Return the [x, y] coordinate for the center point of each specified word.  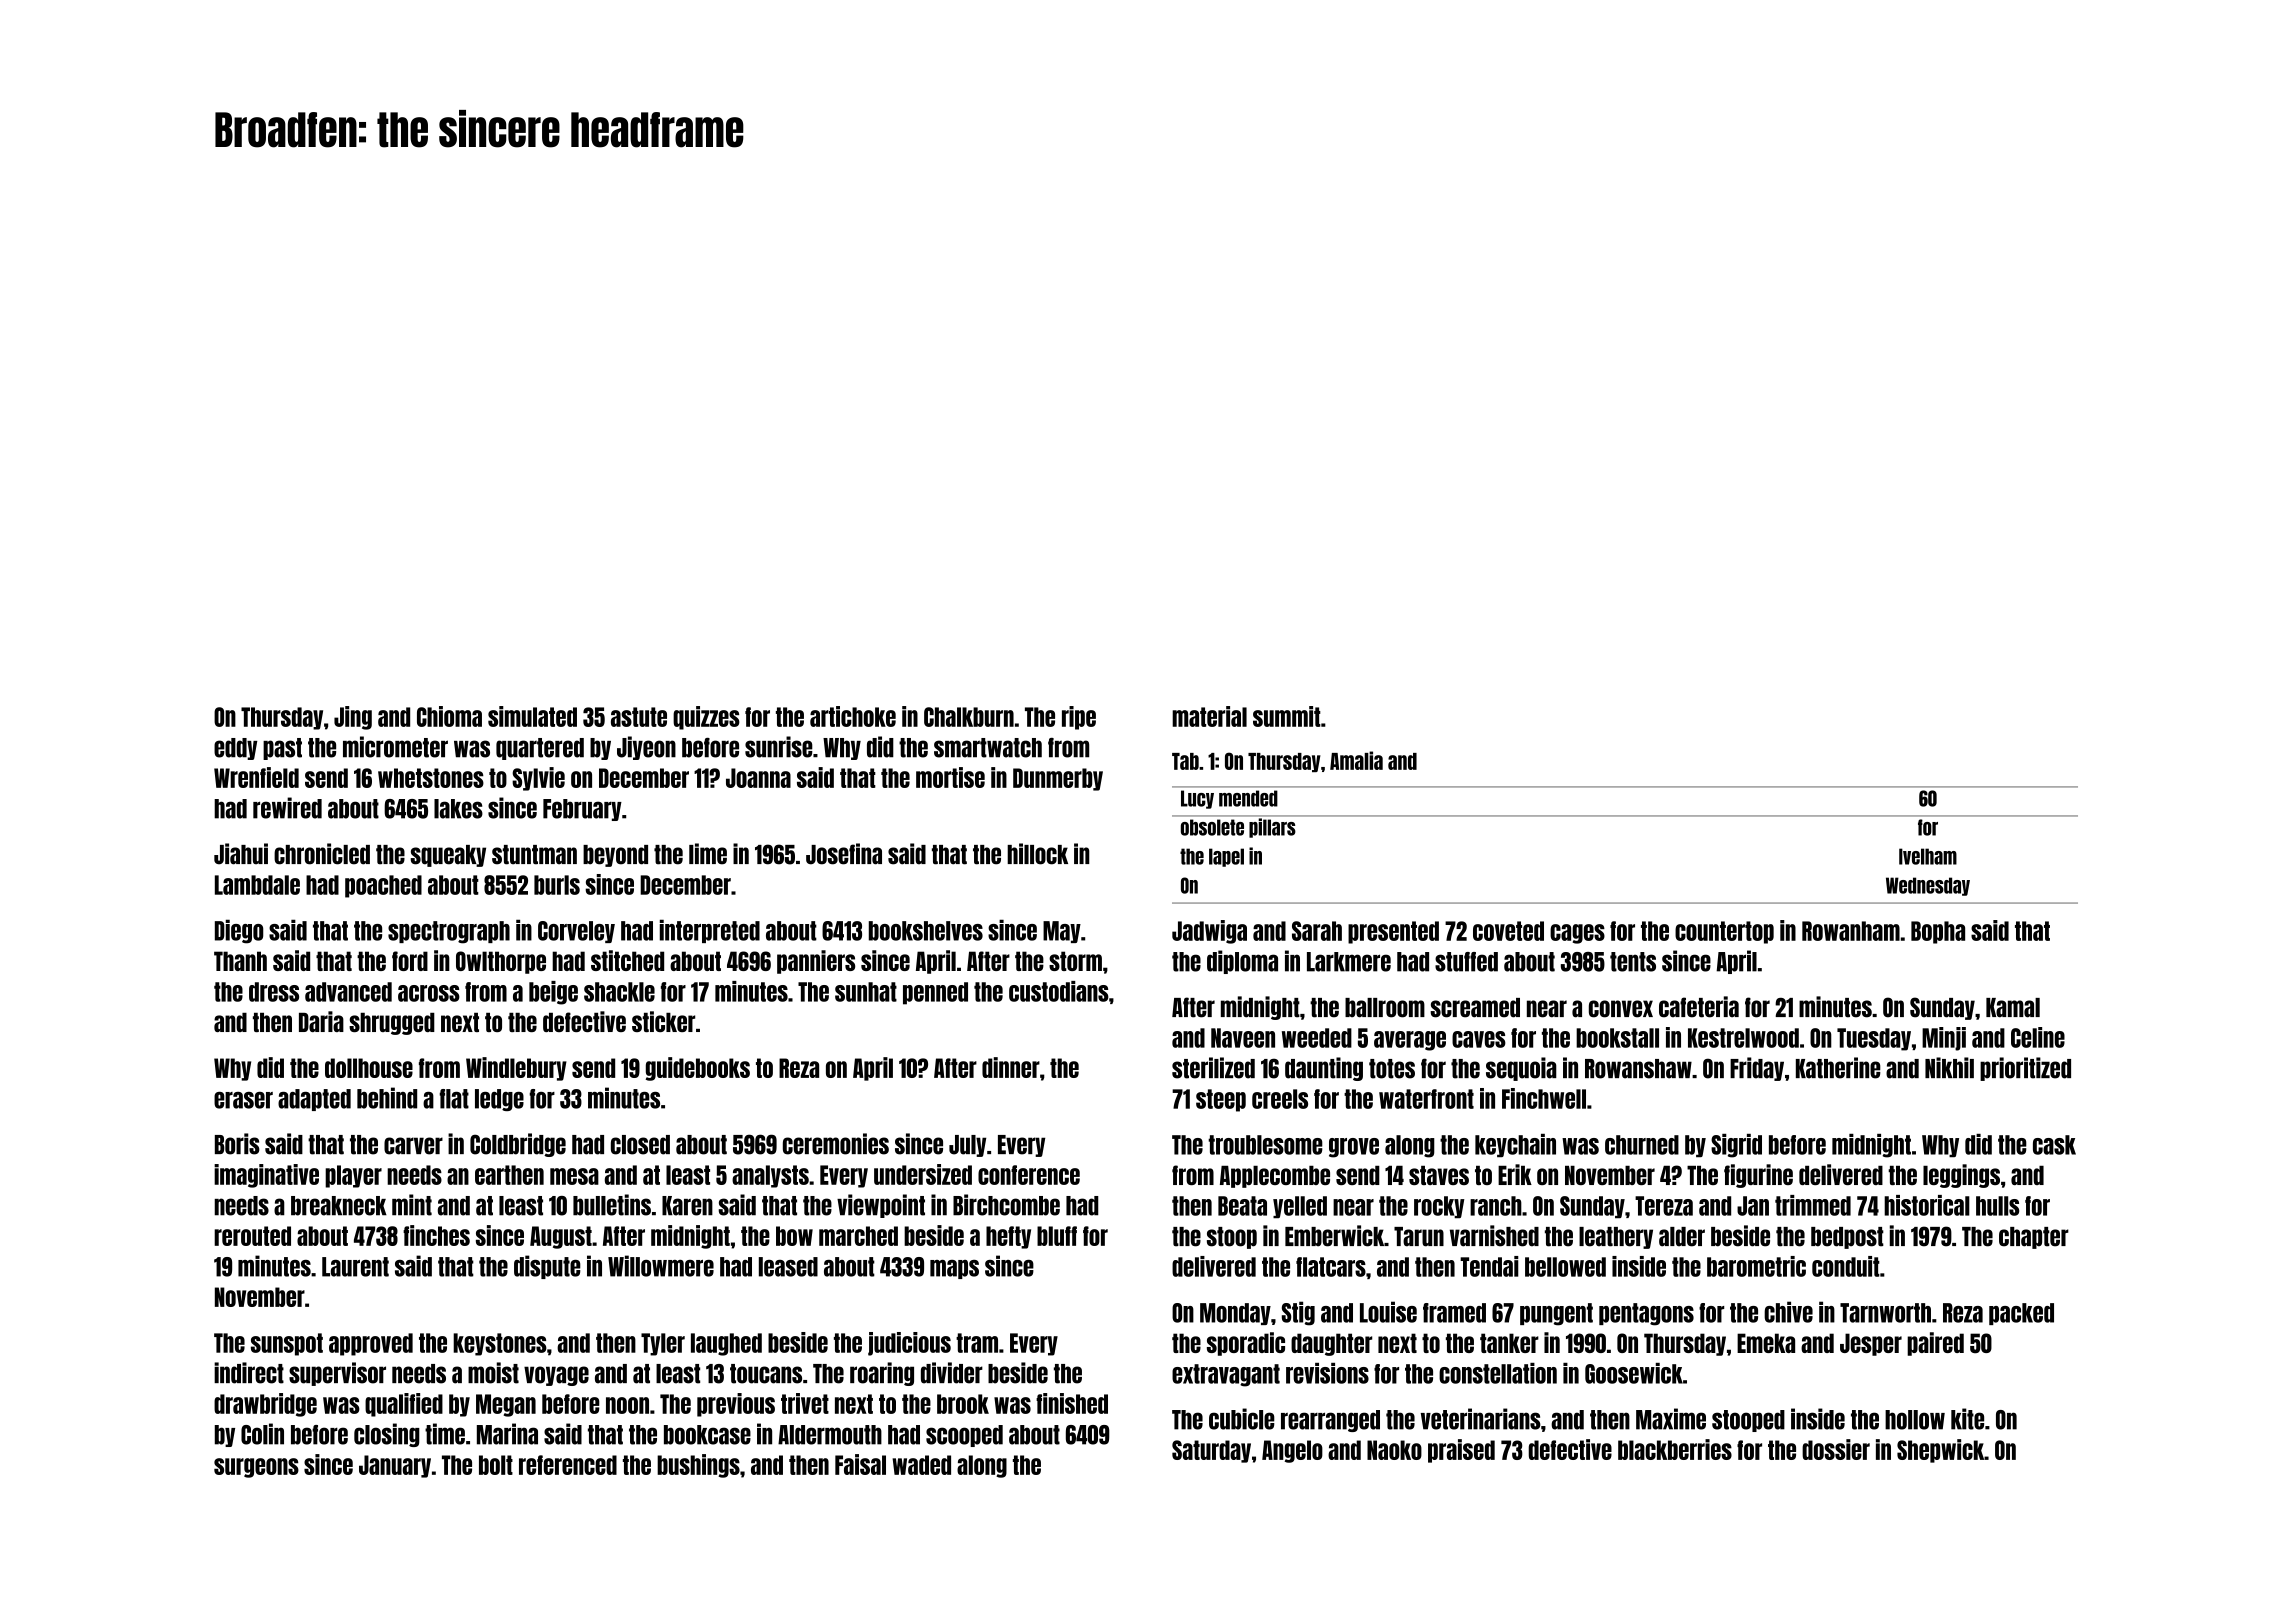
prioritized [2025, 1069]
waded [921, 1465]
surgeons [256, 1468]
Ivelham [1928, 856]
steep [1221, 1100]
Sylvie [538, 779]
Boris [237, 1144]
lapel [1226, 857]
